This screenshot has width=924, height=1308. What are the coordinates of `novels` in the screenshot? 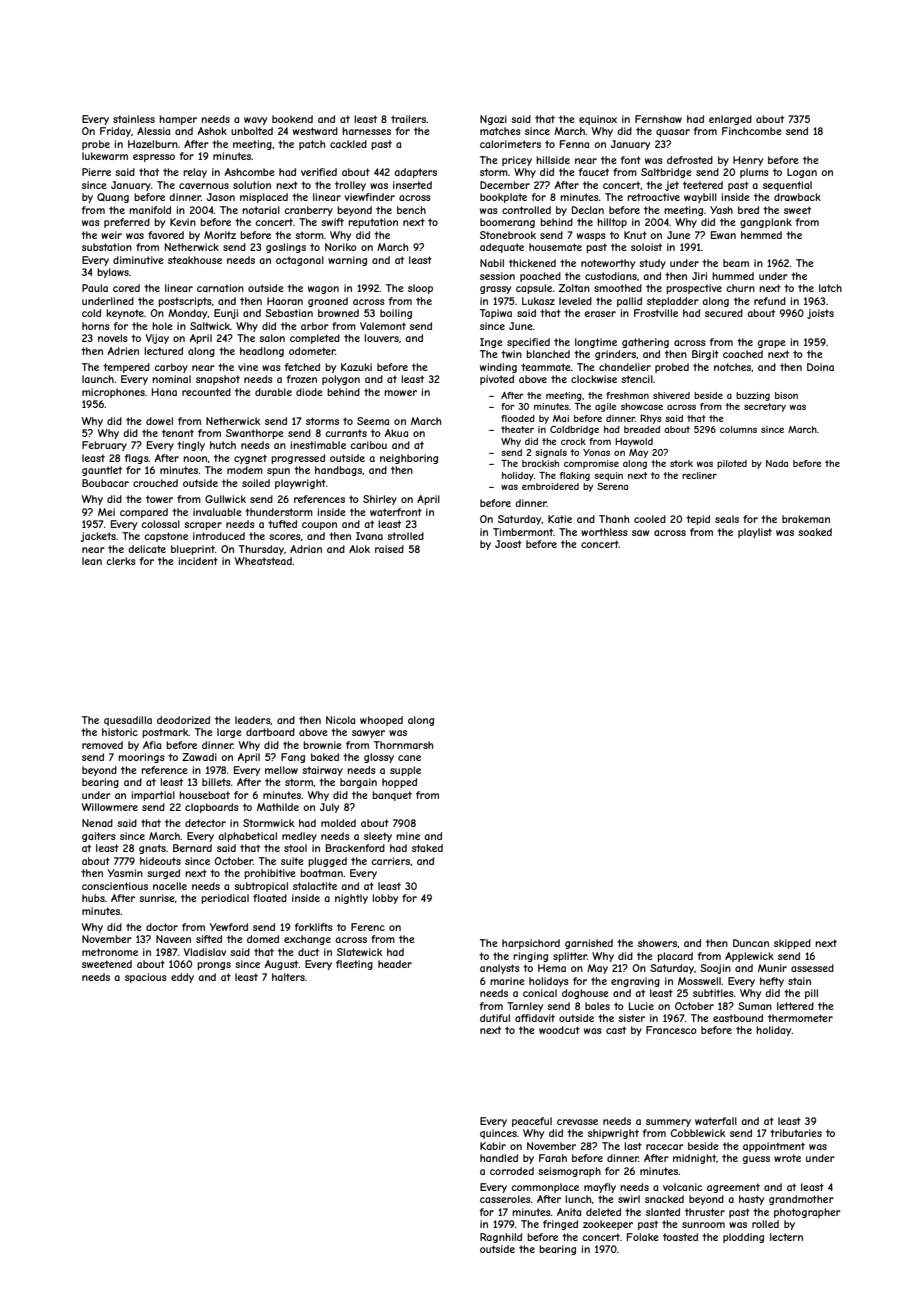 It's located at (113, 338).
